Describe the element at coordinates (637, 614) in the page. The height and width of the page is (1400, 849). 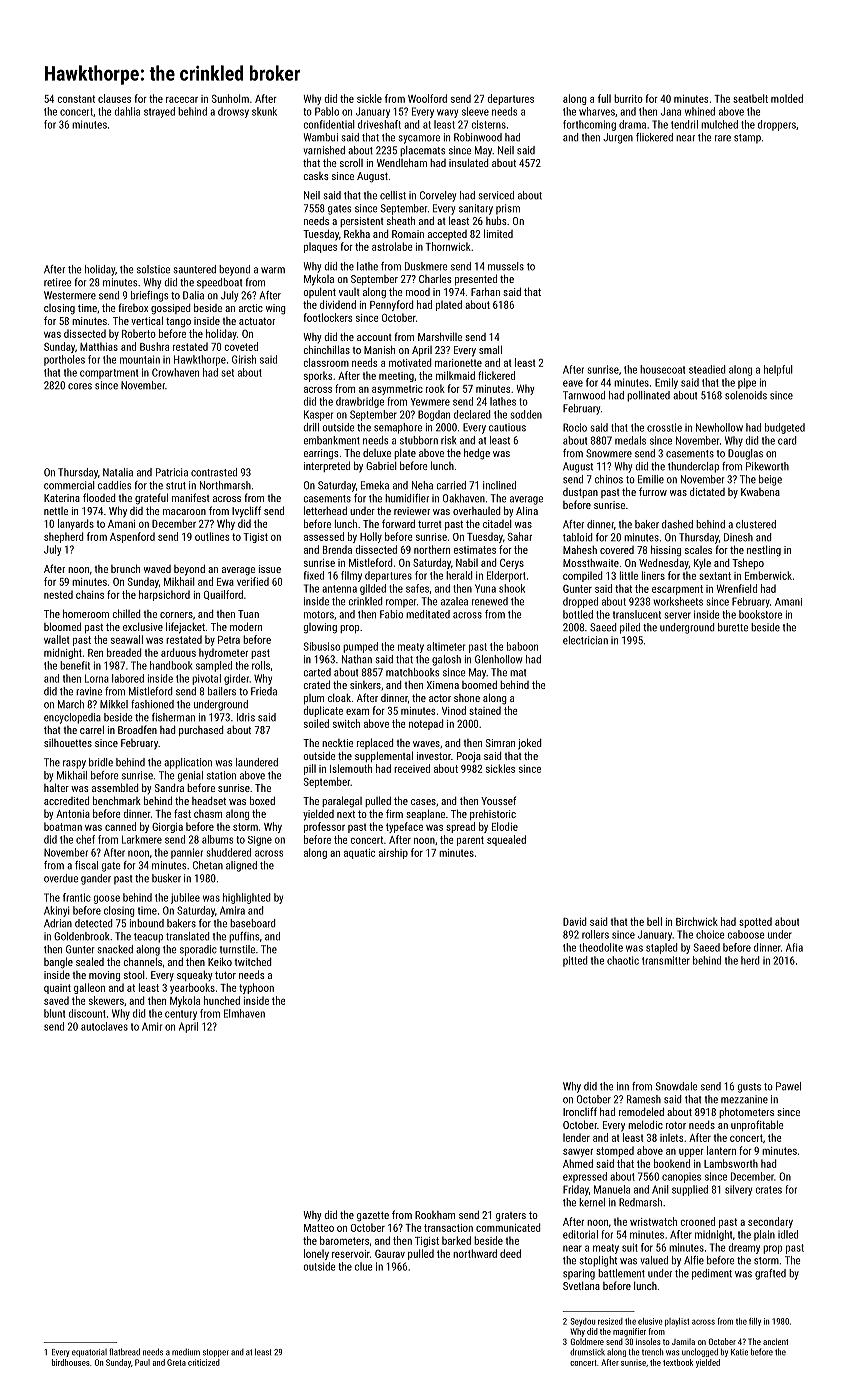
I see `translucent` at that location.
